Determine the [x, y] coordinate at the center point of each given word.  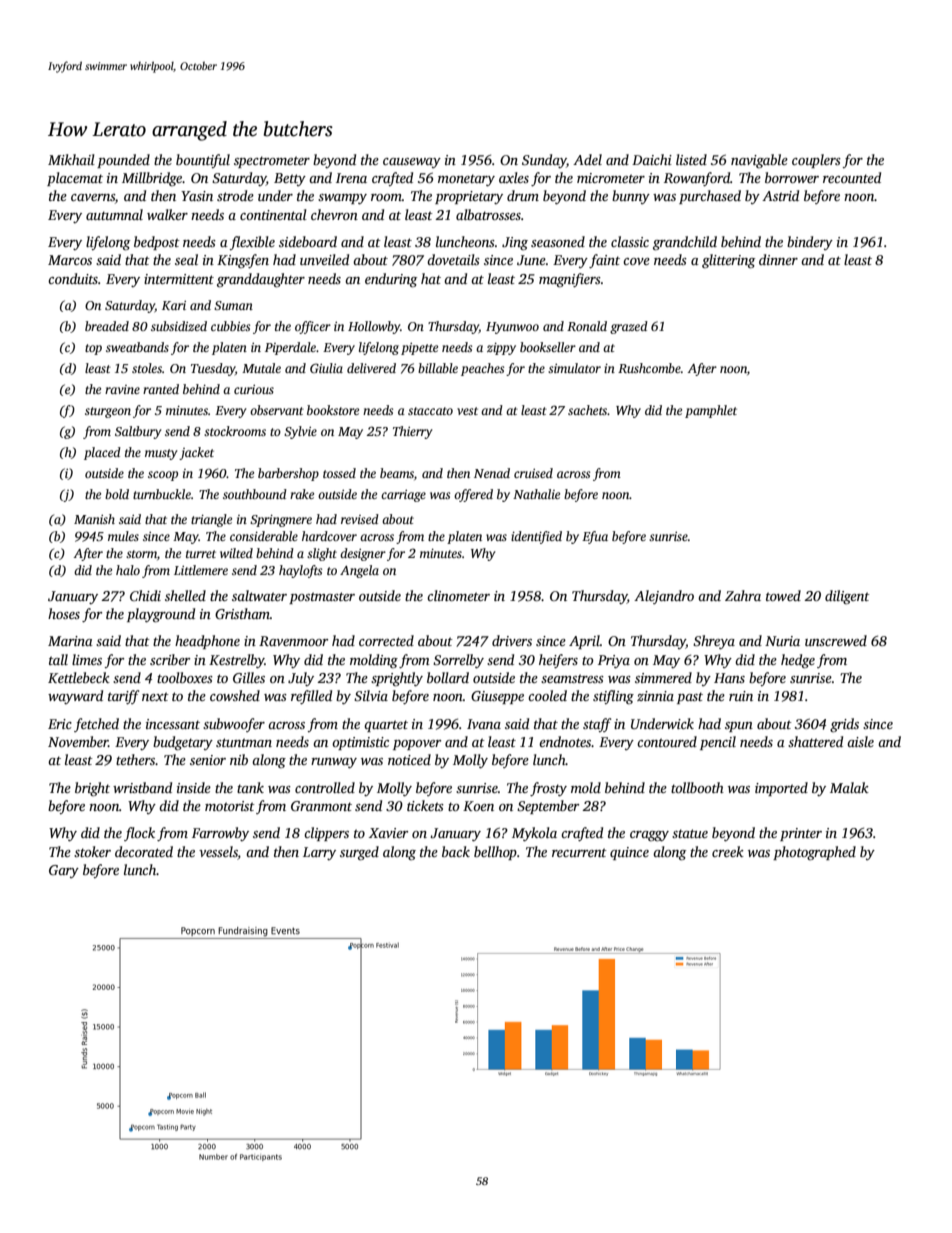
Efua [595, 537]
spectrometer [272, 162]
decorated [144, 851]
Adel [587, 159]
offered [473, 495]
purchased [710, 197]
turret [201, 554]
